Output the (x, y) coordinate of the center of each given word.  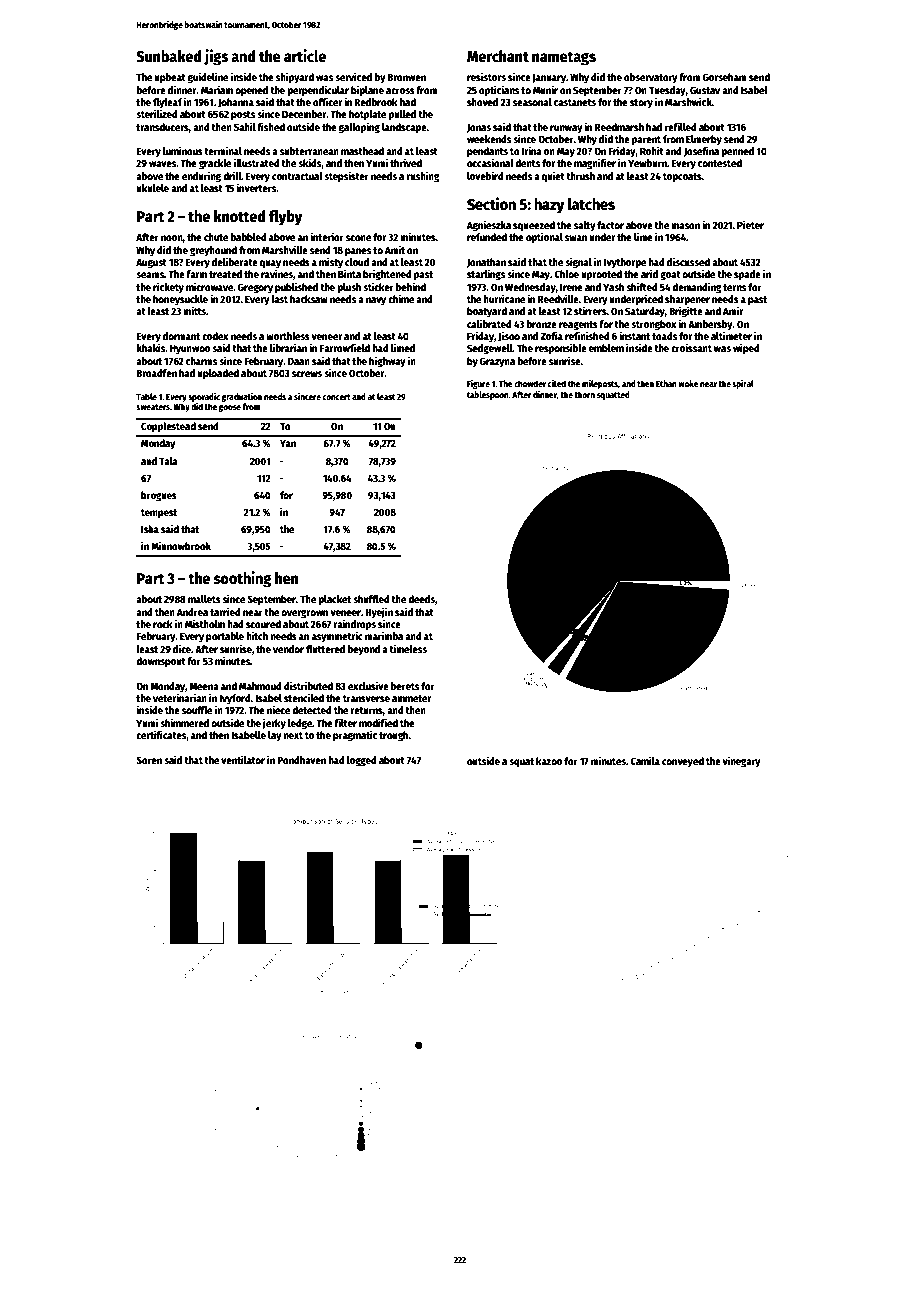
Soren (149, 760)
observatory (651, 78)
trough (394, 736)
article (305, 56)
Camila (645, 760)
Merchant (498, 56)
